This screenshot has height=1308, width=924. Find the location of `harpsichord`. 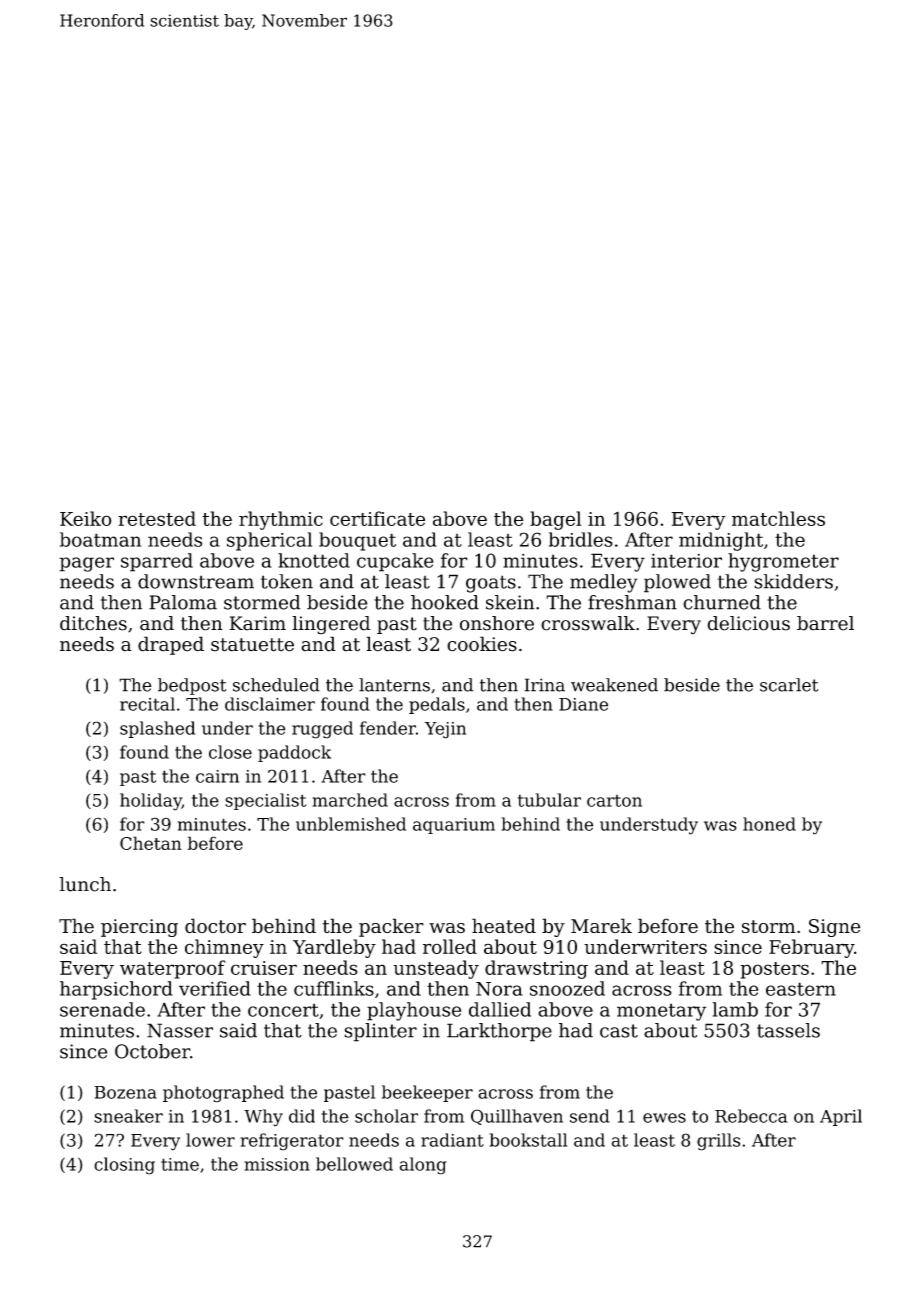

harpsichord is located at coordinates (116, 990).
